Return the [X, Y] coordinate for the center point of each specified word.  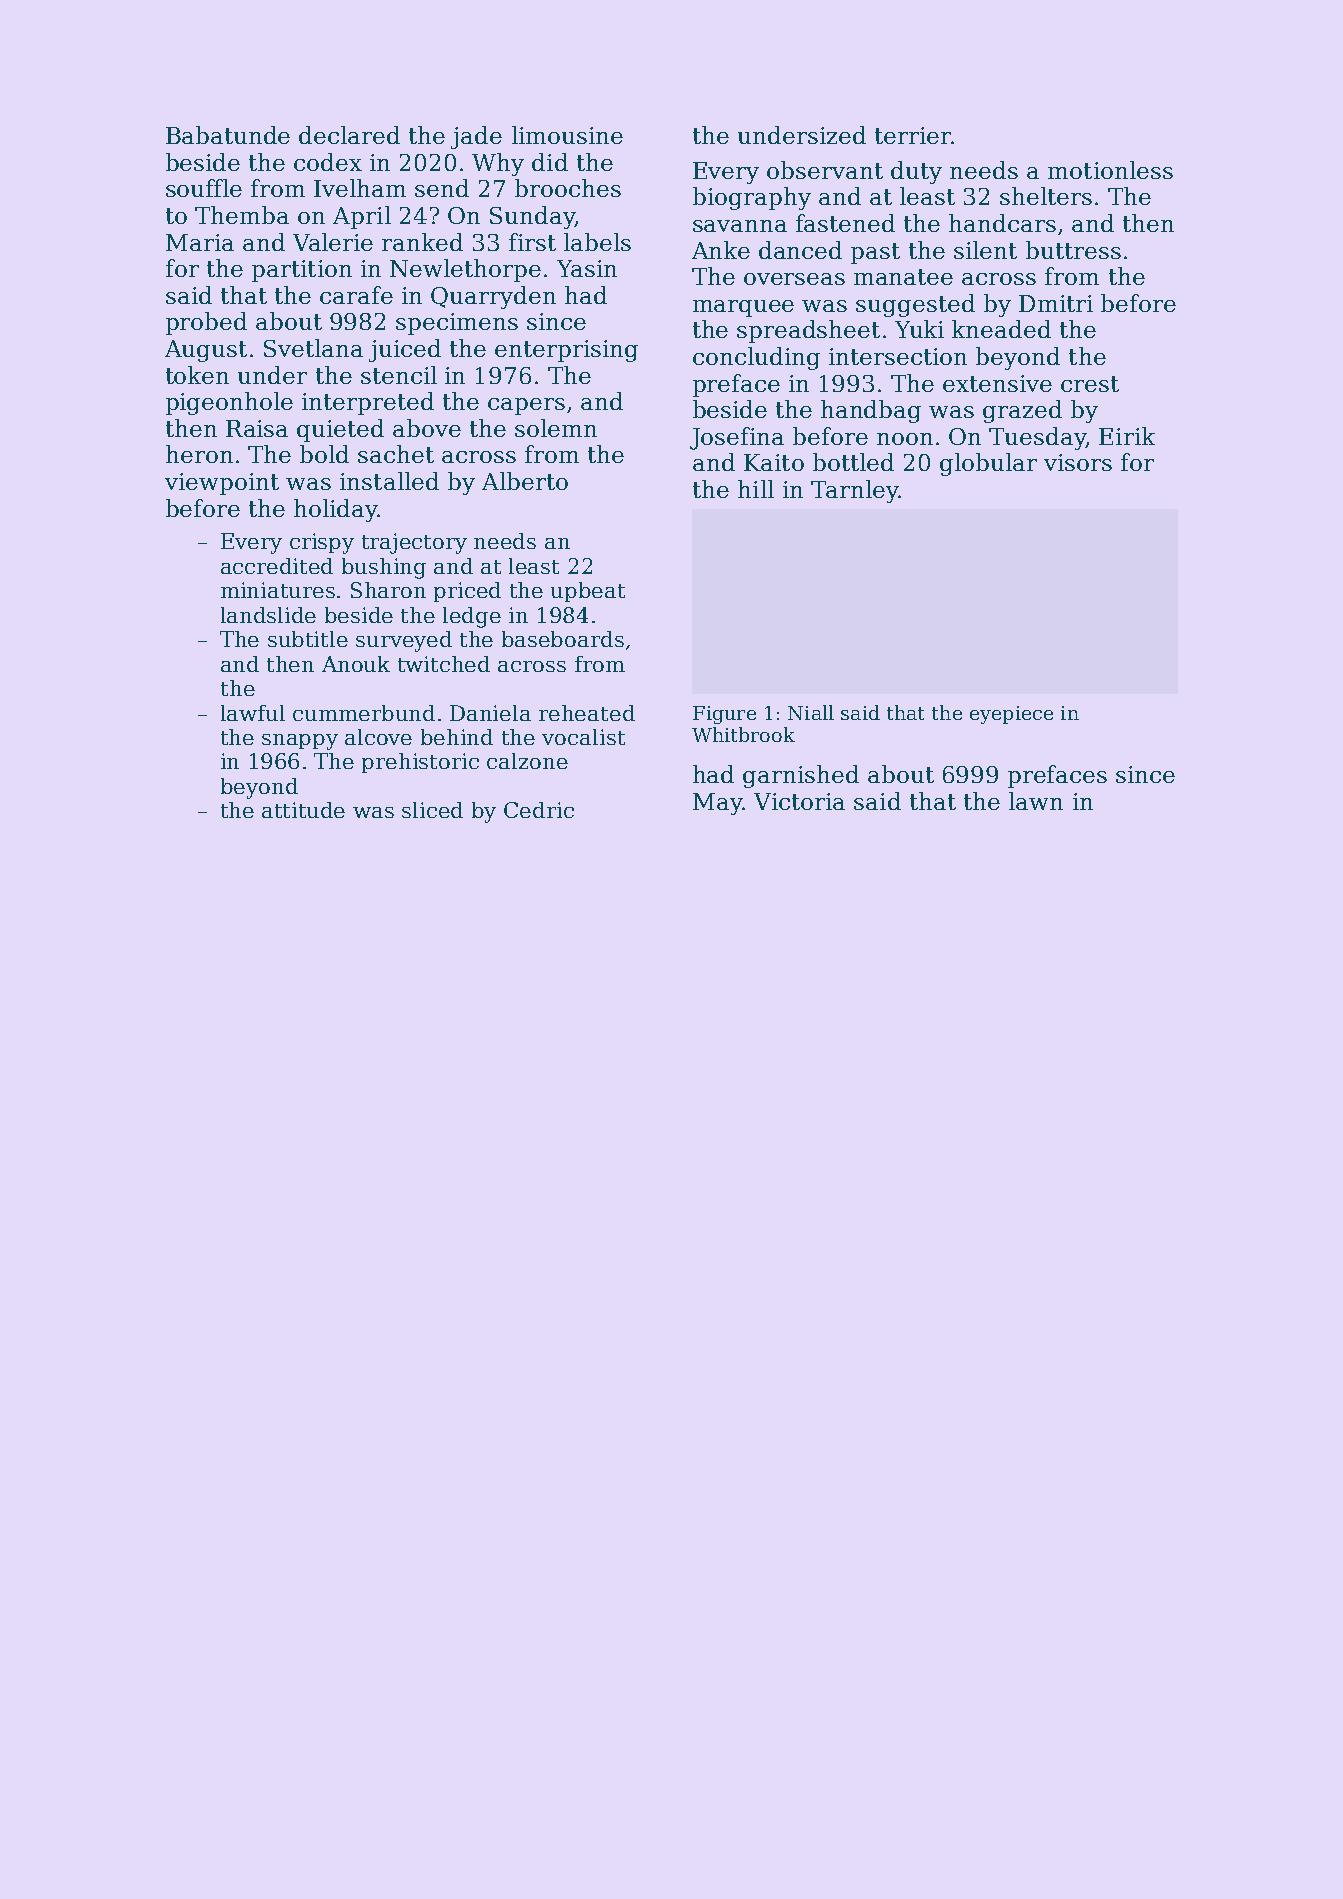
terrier [913, 135]
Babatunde [228, 135]
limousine [567, 135]
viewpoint [222, 484]
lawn [1036, 801]
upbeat [588, 592]
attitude [303, 810]
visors [1078, 462]
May [717, 804]
